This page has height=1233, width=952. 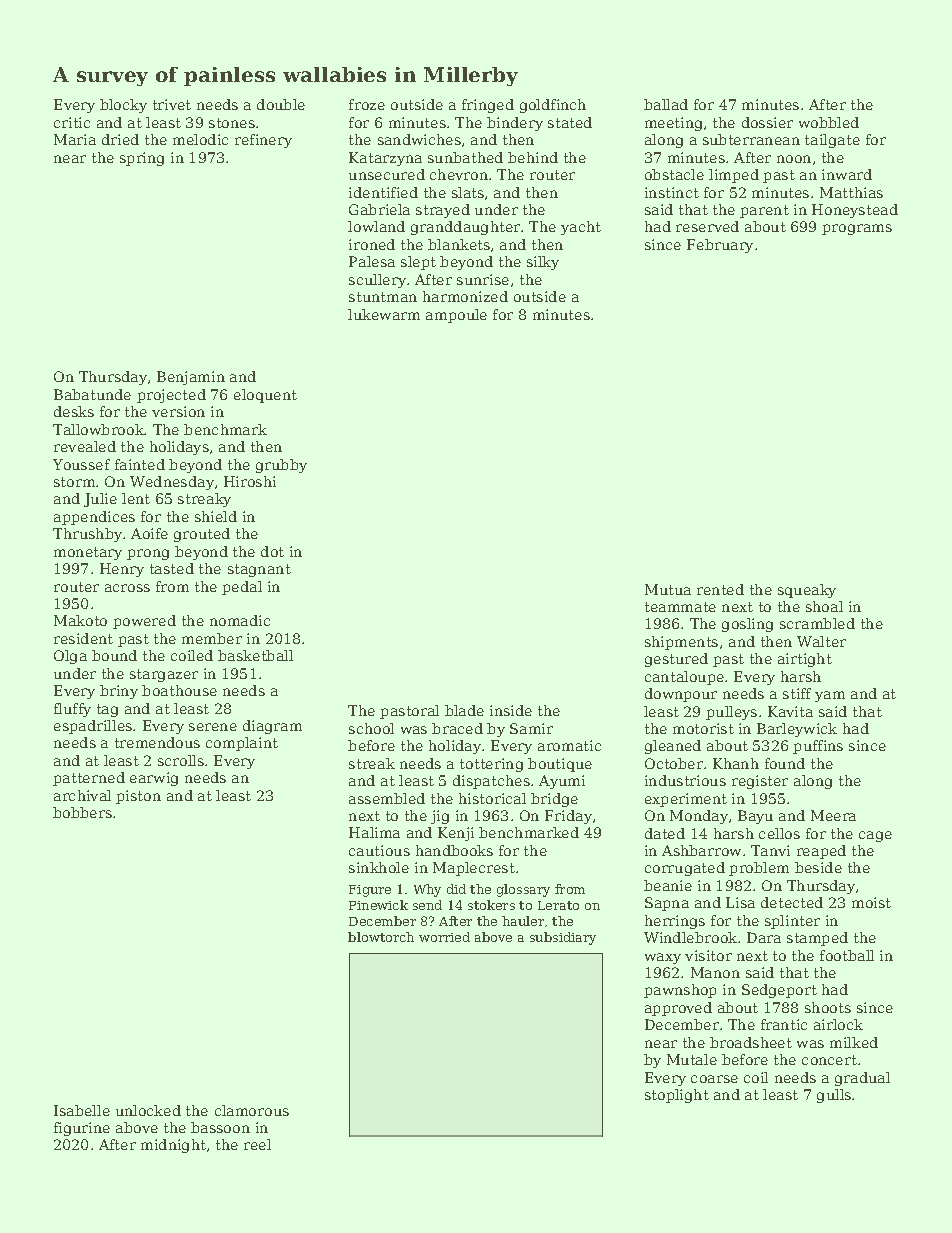 I want to click on ballad, so click(x=666, y=104).
